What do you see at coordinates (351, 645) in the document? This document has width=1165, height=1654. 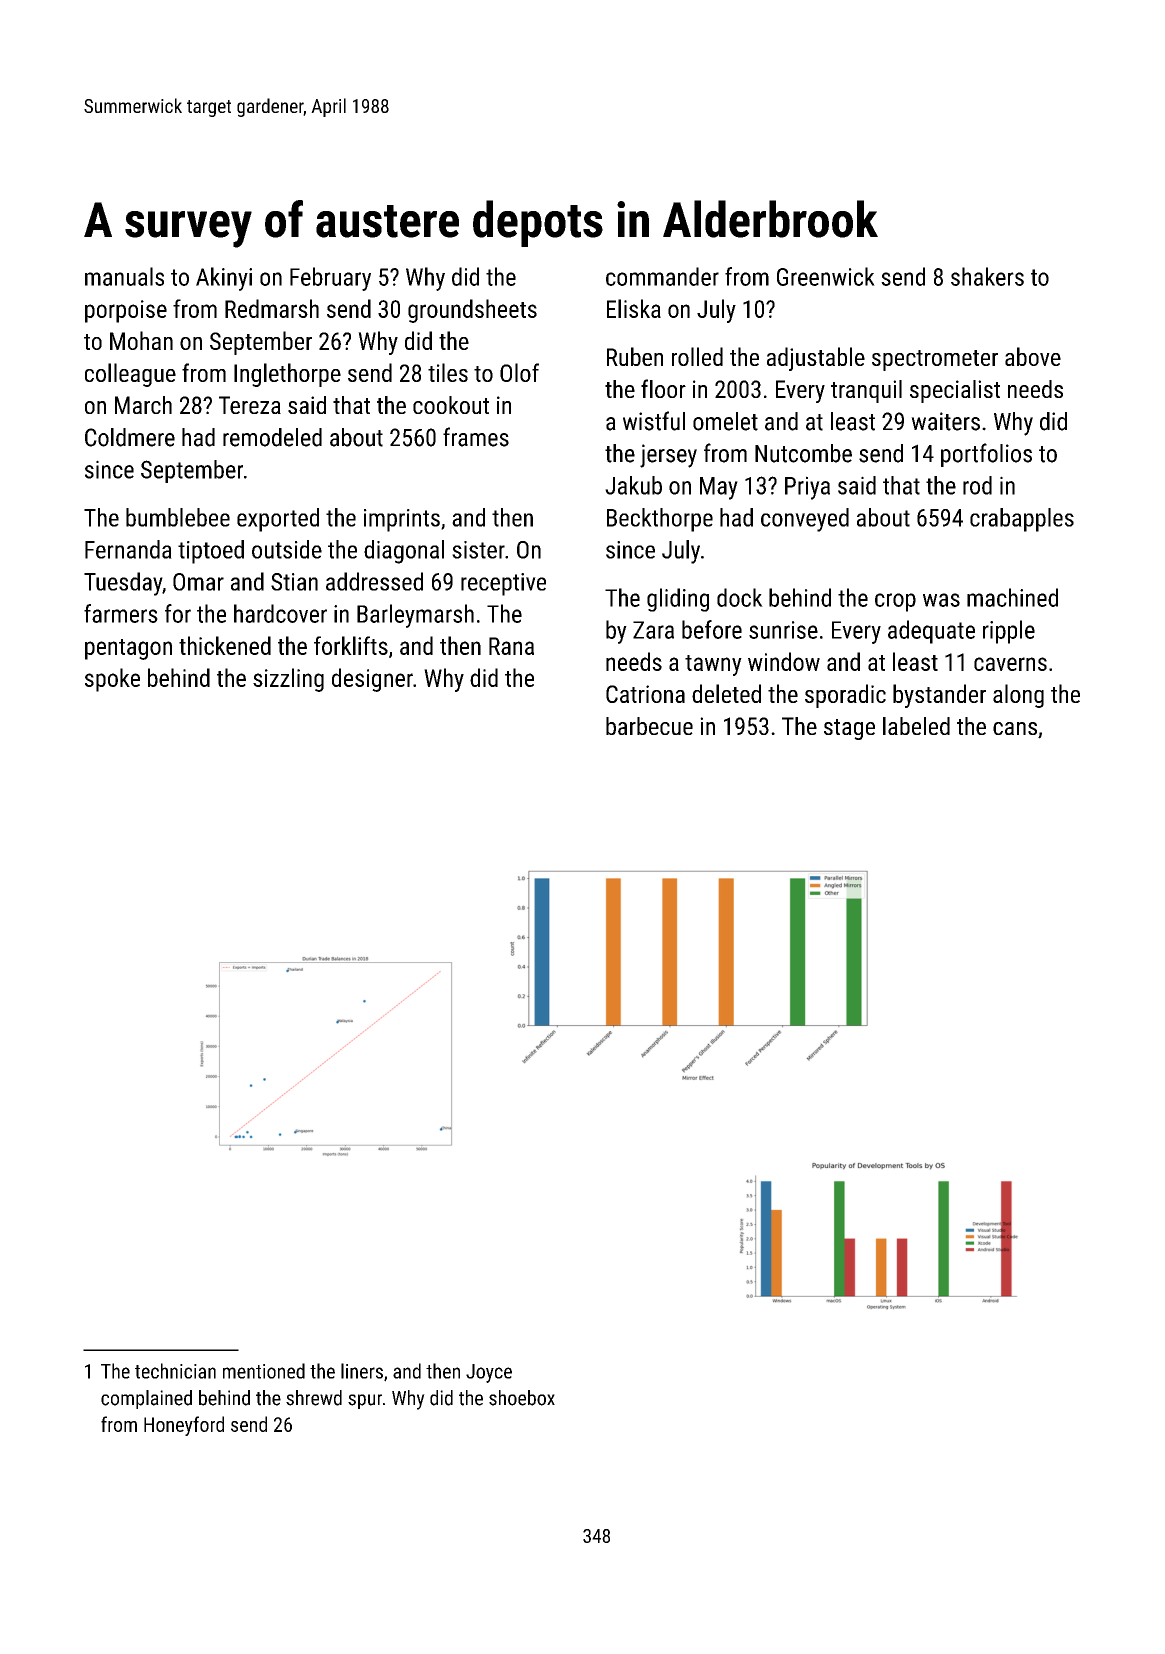 I see `forklifts` at bounding box center [351, 645].
